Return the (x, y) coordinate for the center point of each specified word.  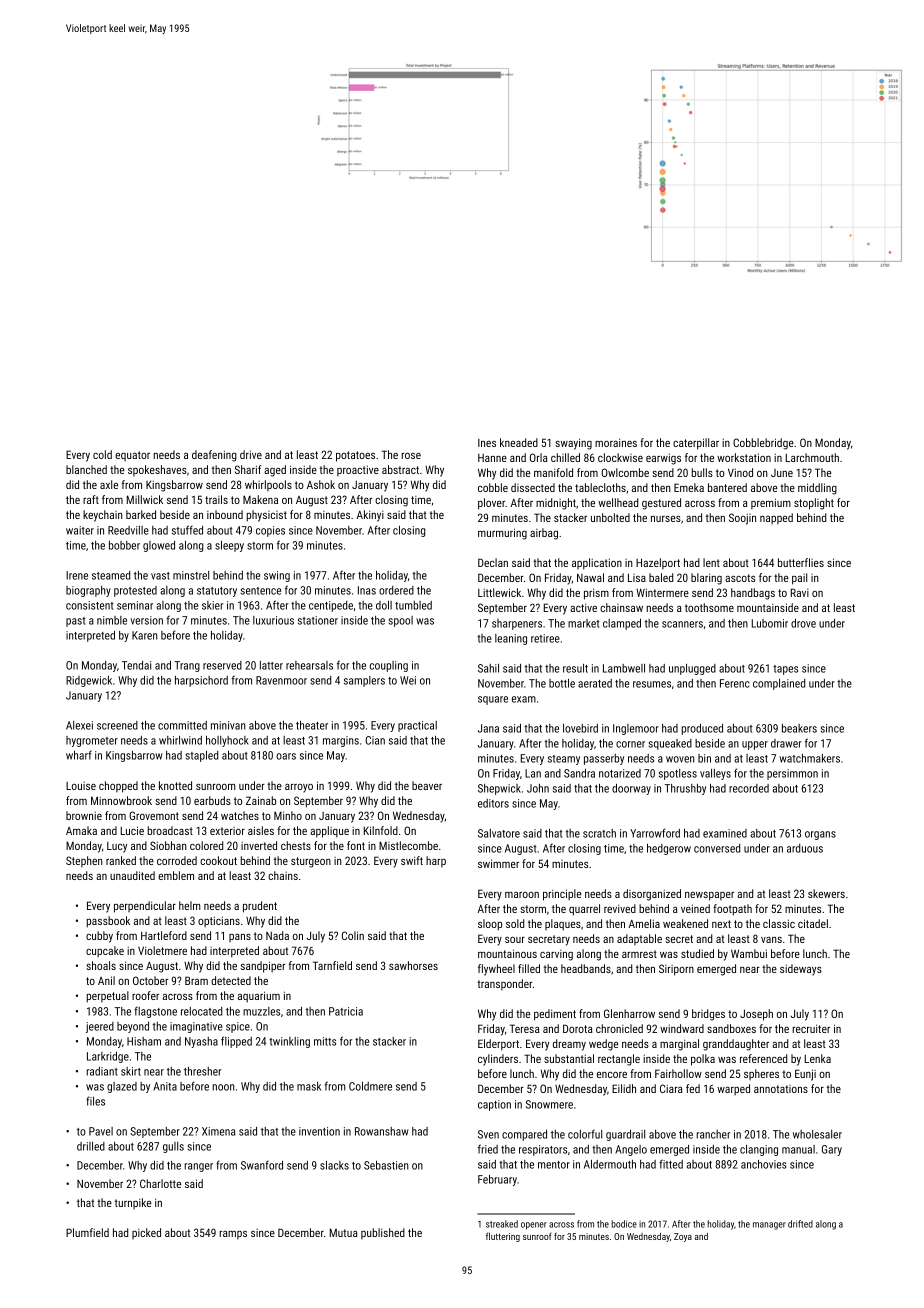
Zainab (261, 800)
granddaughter (736, 1045)
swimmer (498, 863)
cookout (218, 860)
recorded (749, 788)
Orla (538, 457)
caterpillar (696, 444)
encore (612, 1075)
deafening (214, 456)
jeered (100, 1027)
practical (417, 726)
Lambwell (624, 668)
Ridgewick (89, 681)
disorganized (652, 895)
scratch (599, 833)
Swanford (262, 1165)
